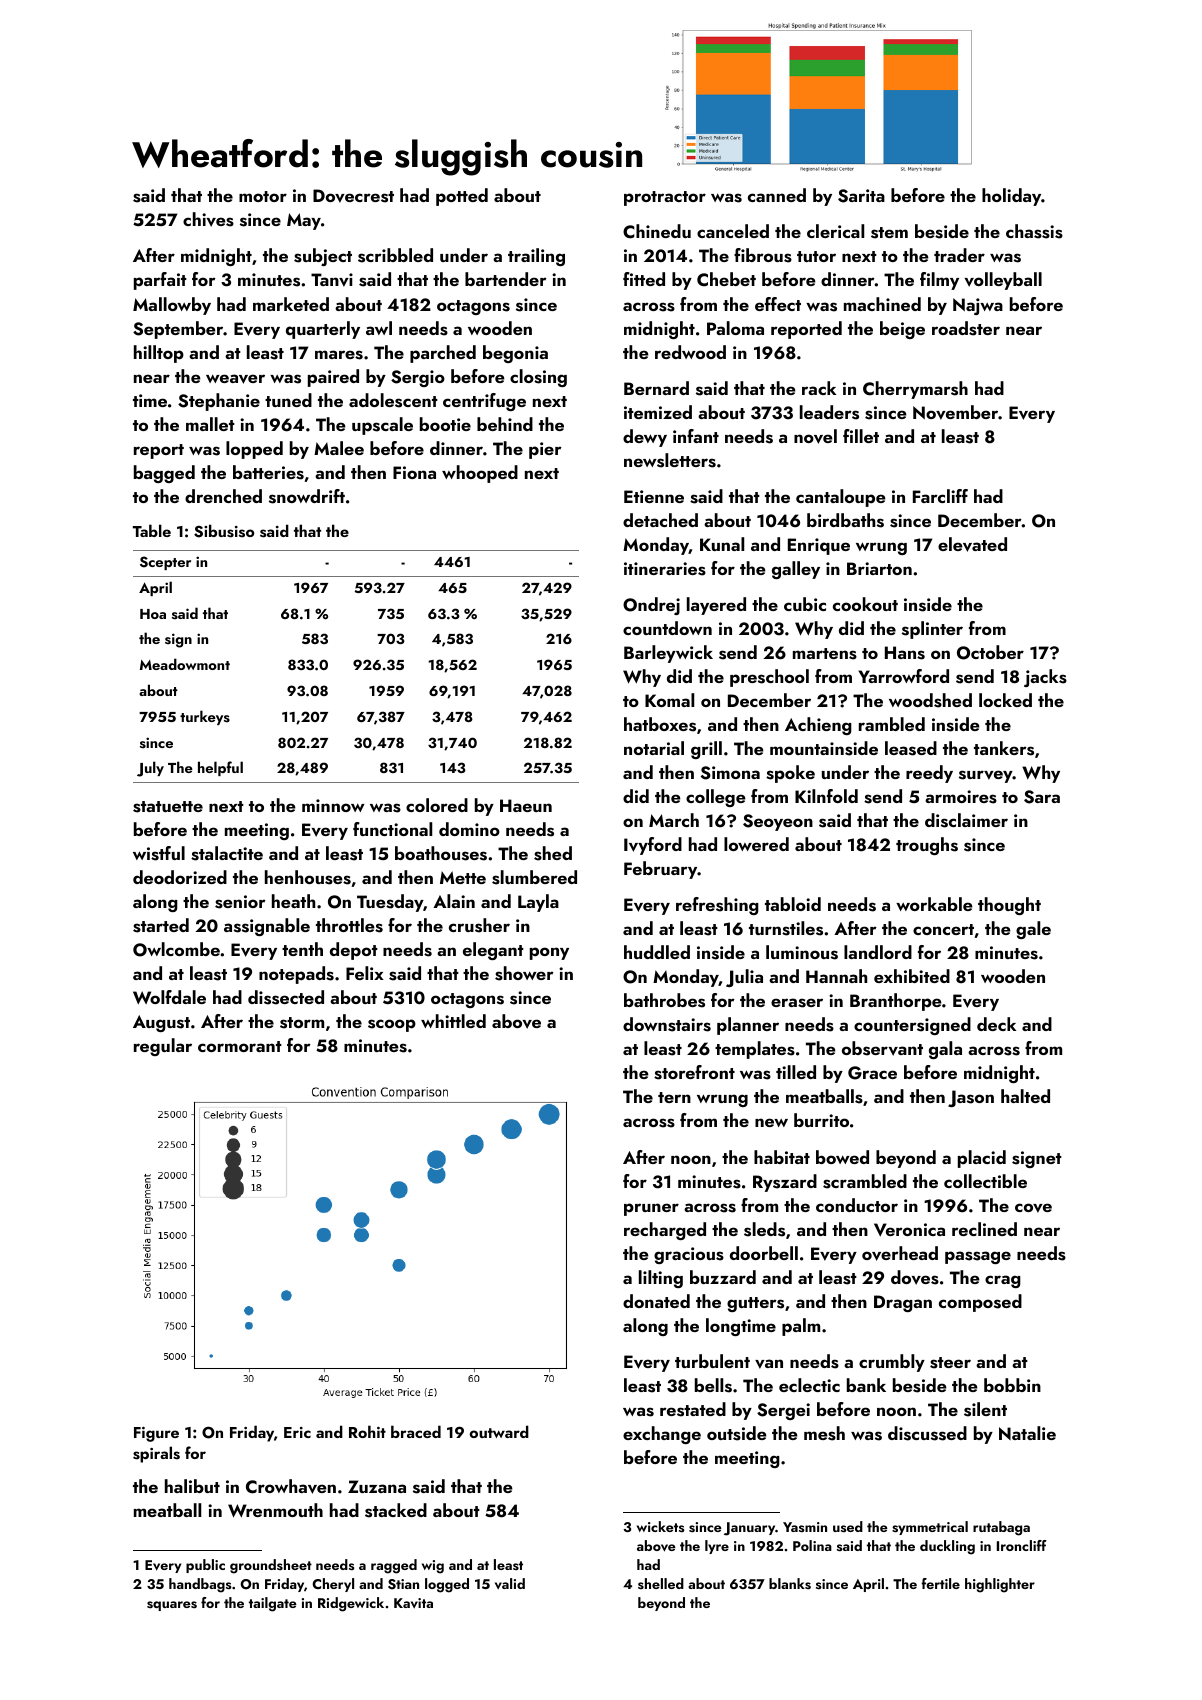 This page has height=1700, width=1202. I want to click on statuette, so click(168, 807).
